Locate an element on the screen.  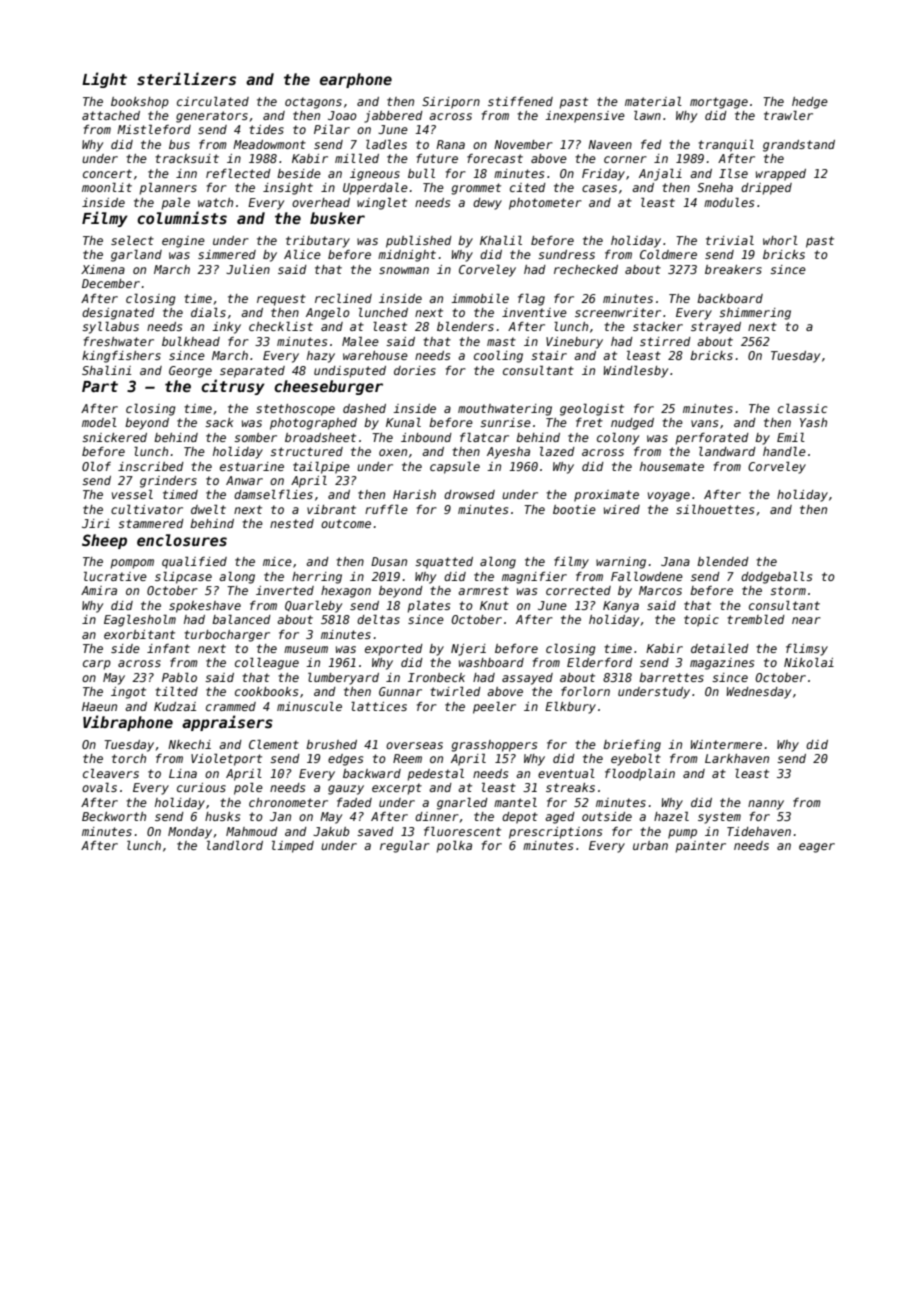
grommet is located at coordinates (476, 189).
